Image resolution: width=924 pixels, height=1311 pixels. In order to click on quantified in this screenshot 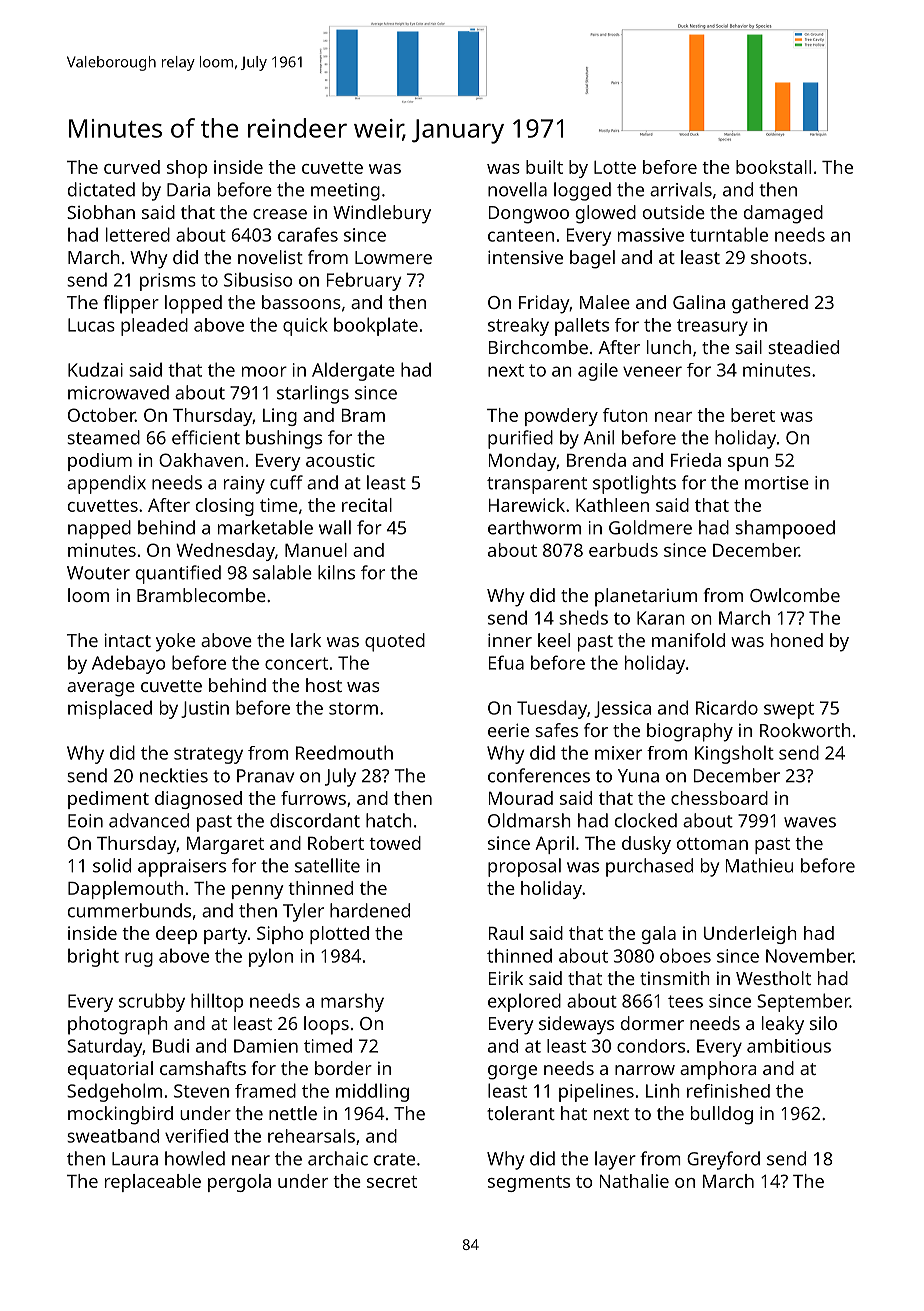, I will do `click(178, 574)`.
